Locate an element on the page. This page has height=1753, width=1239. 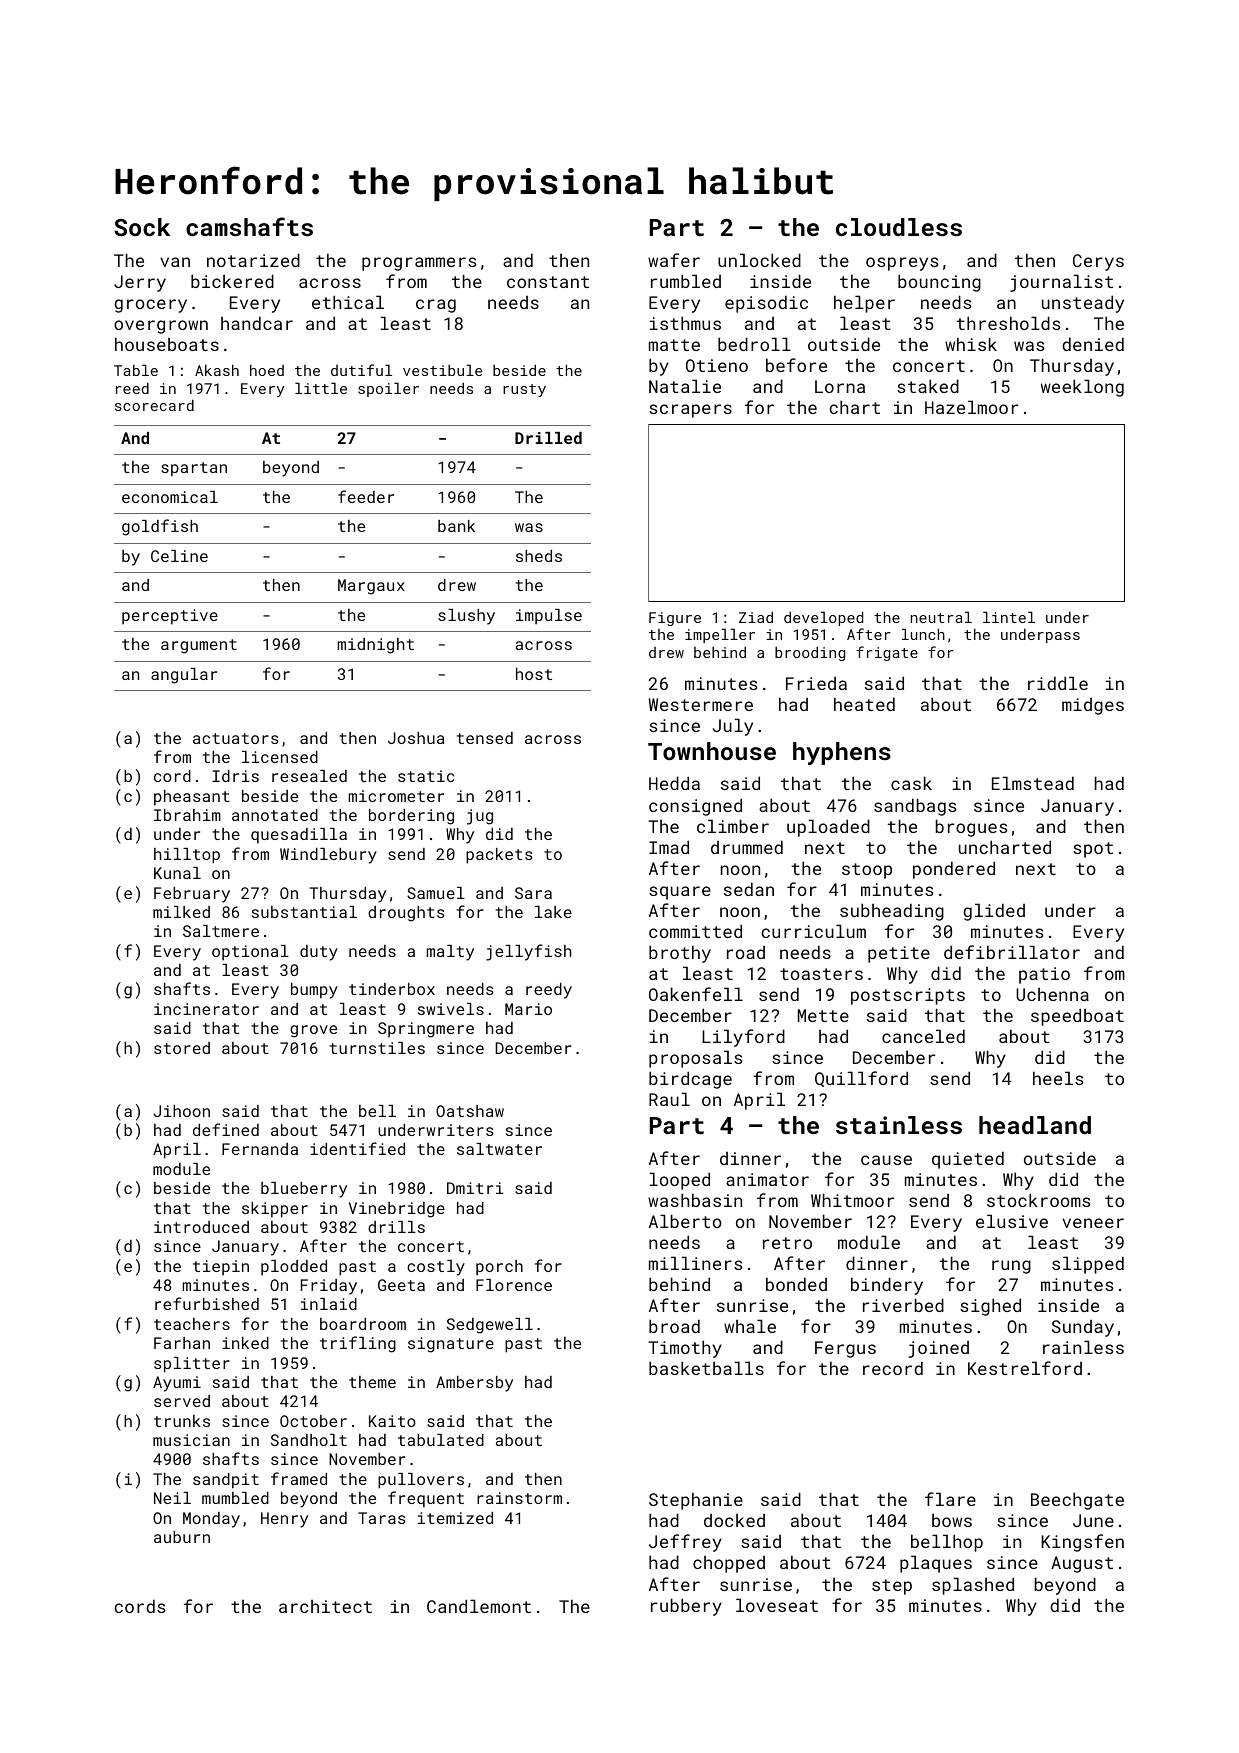
Sock is located at coordinates (142, 227).
